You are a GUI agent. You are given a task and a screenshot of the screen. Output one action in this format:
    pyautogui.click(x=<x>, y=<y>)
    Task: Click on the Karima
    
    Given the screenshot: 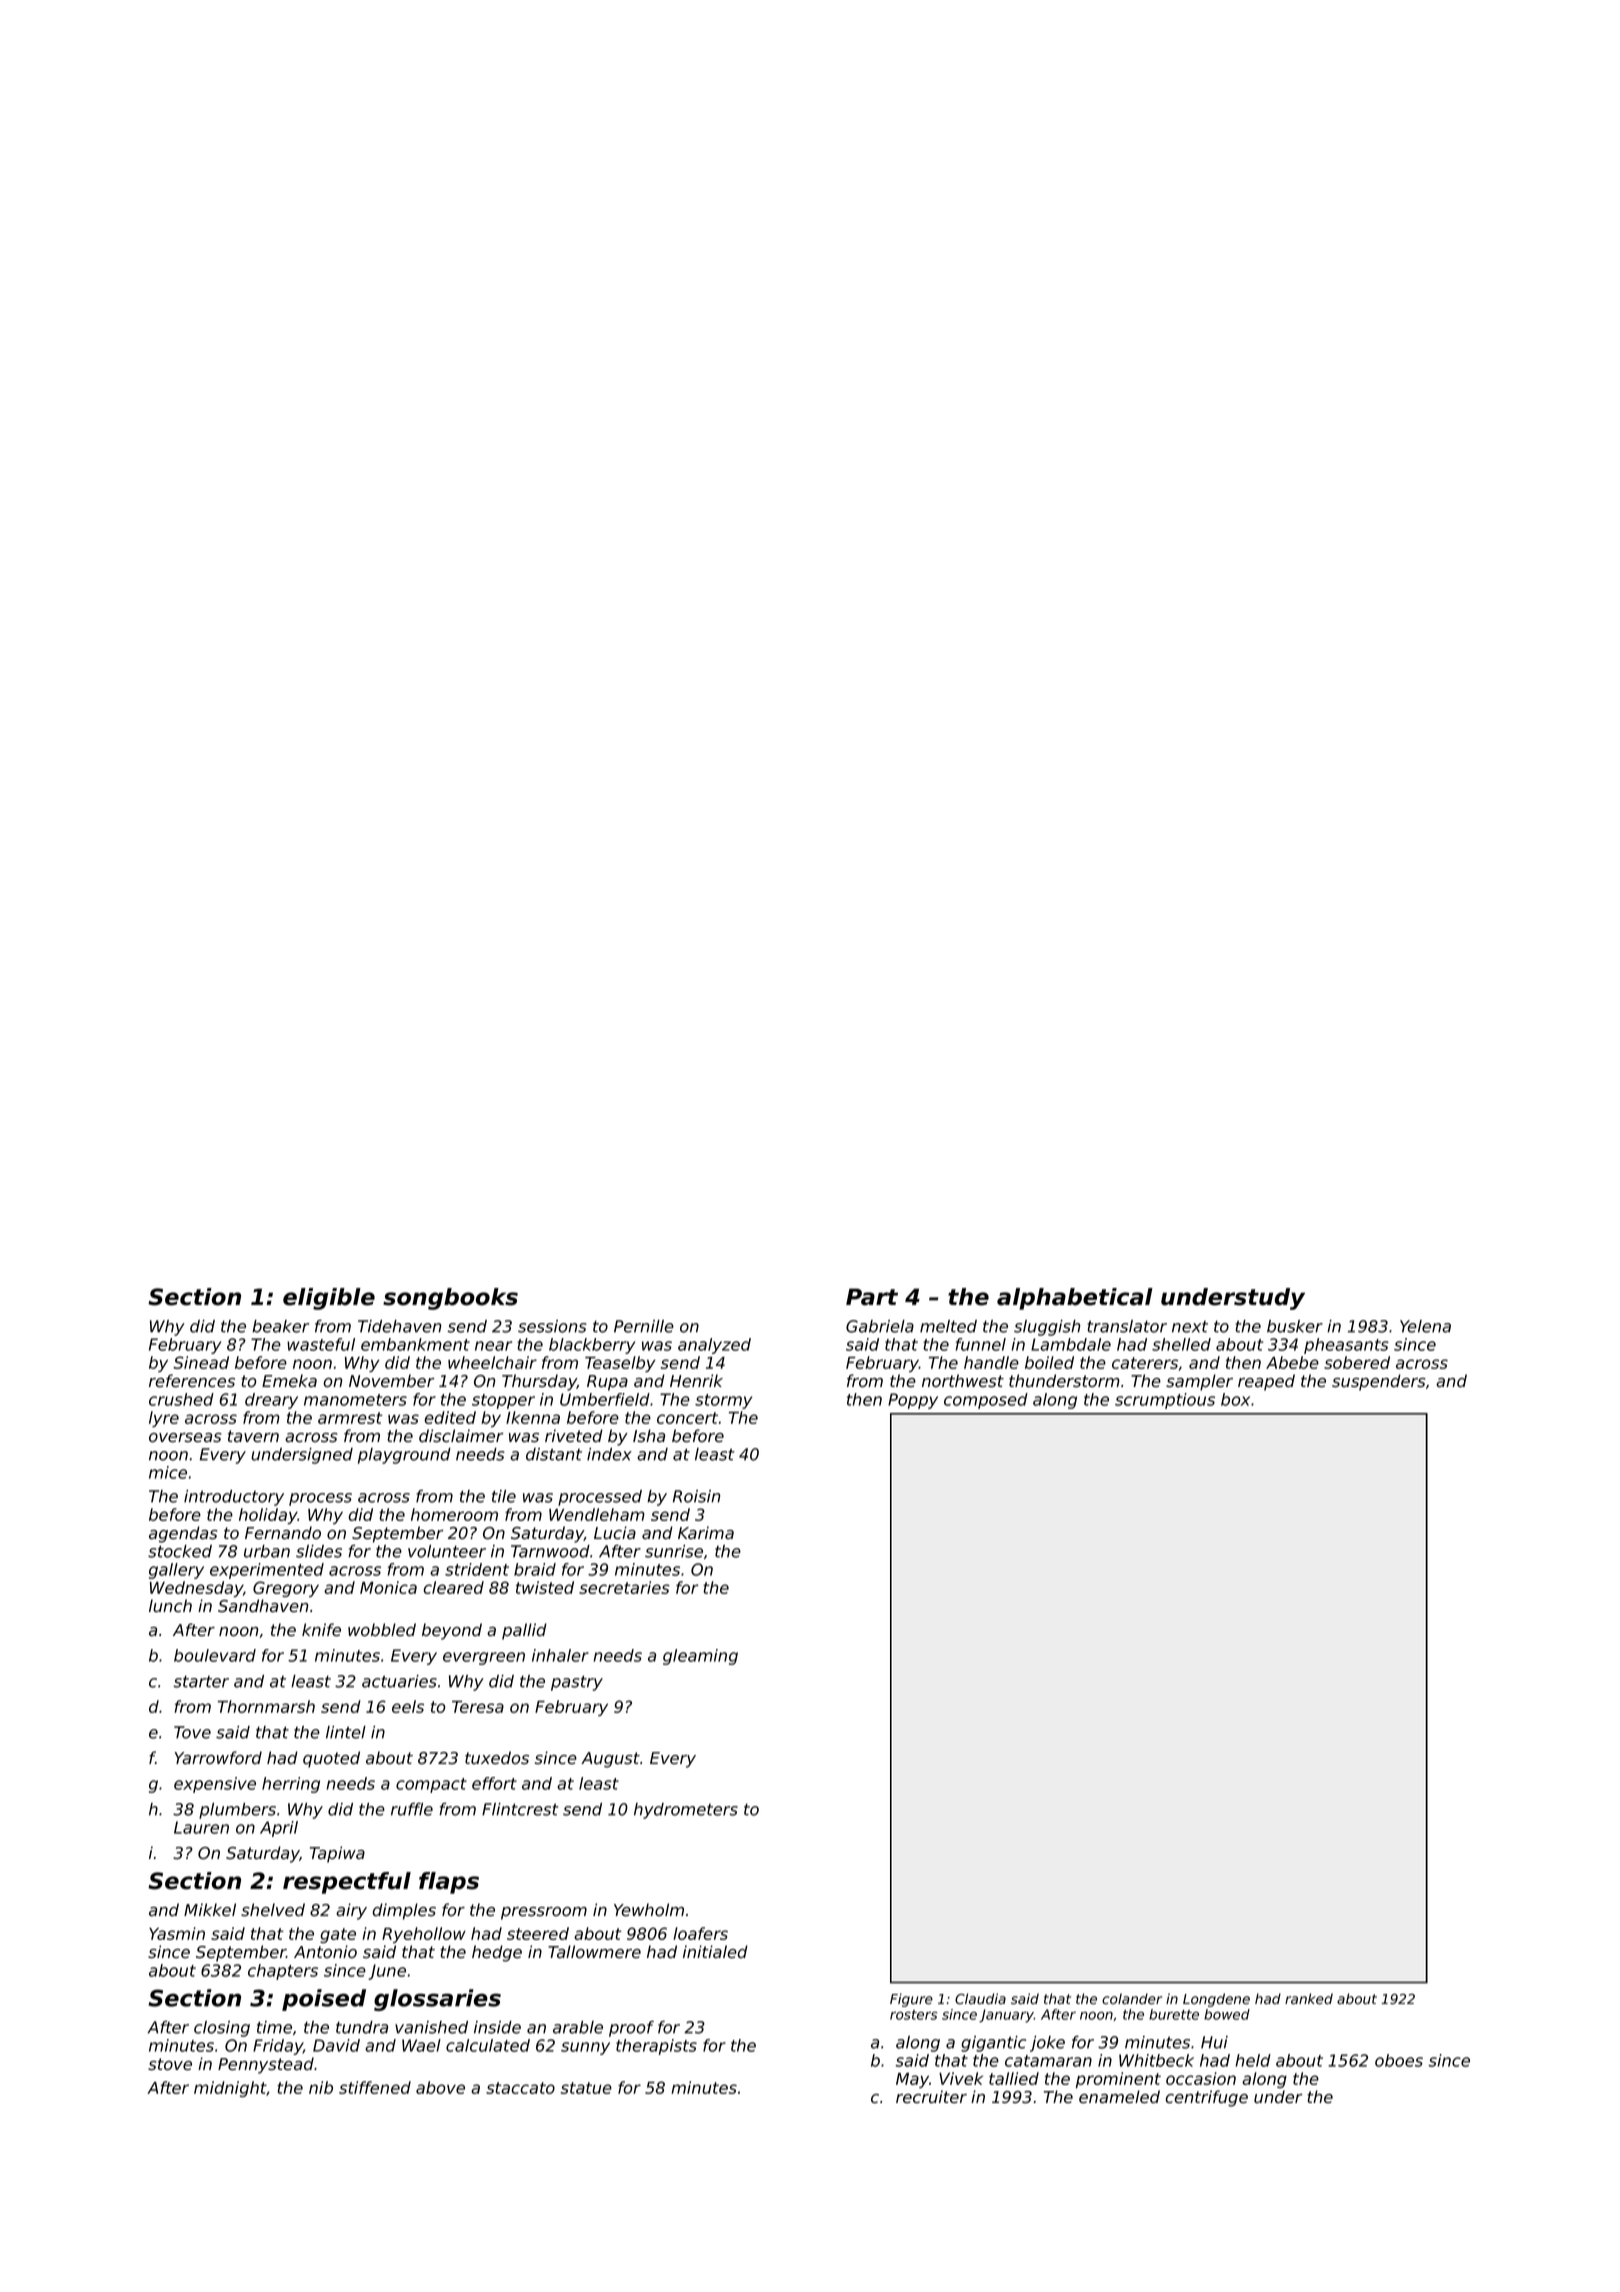 What is the action you would take?
    pyautogui.click(x=706, y=1532)
